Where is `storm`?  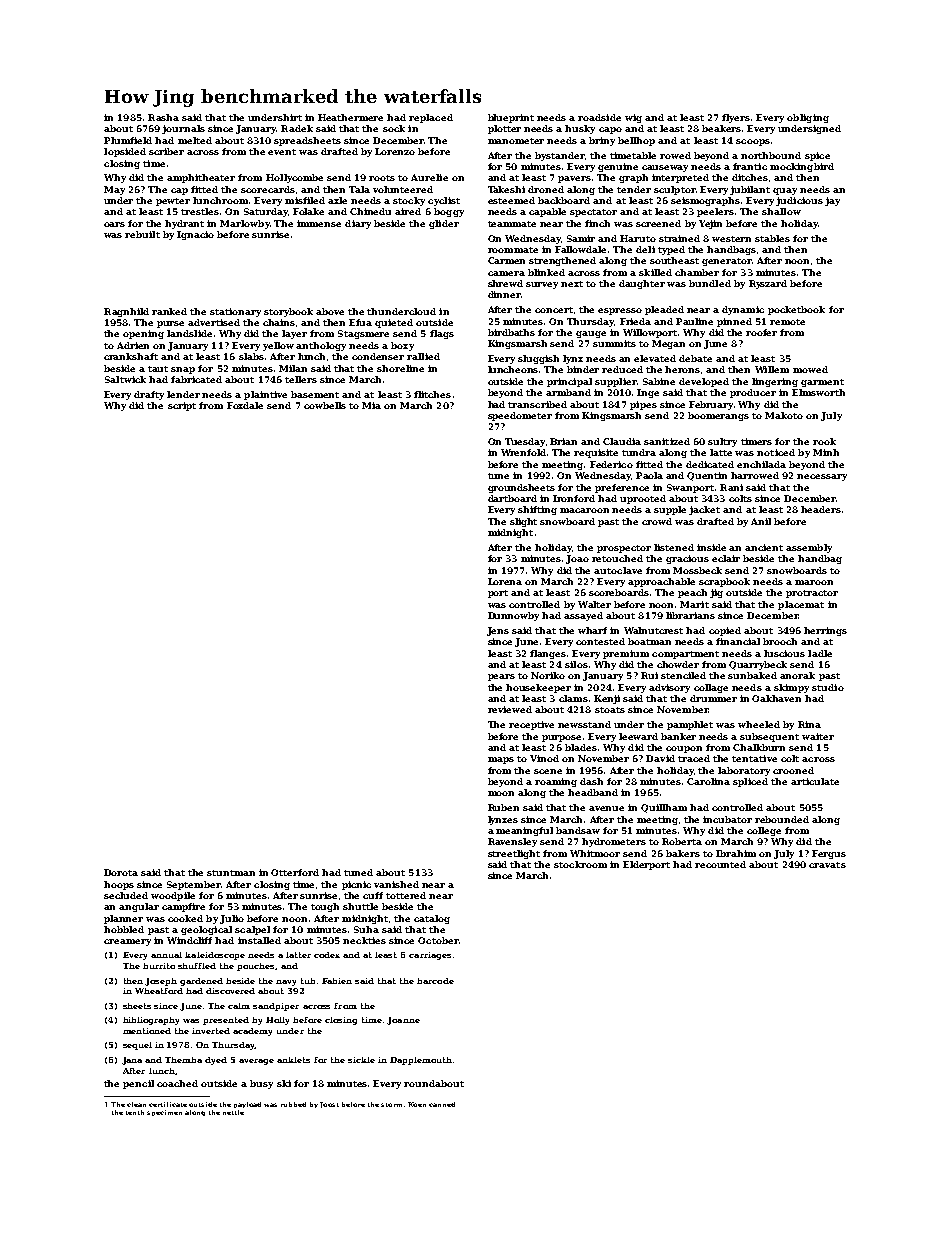 storm is located at coordinates (391, 1105).
